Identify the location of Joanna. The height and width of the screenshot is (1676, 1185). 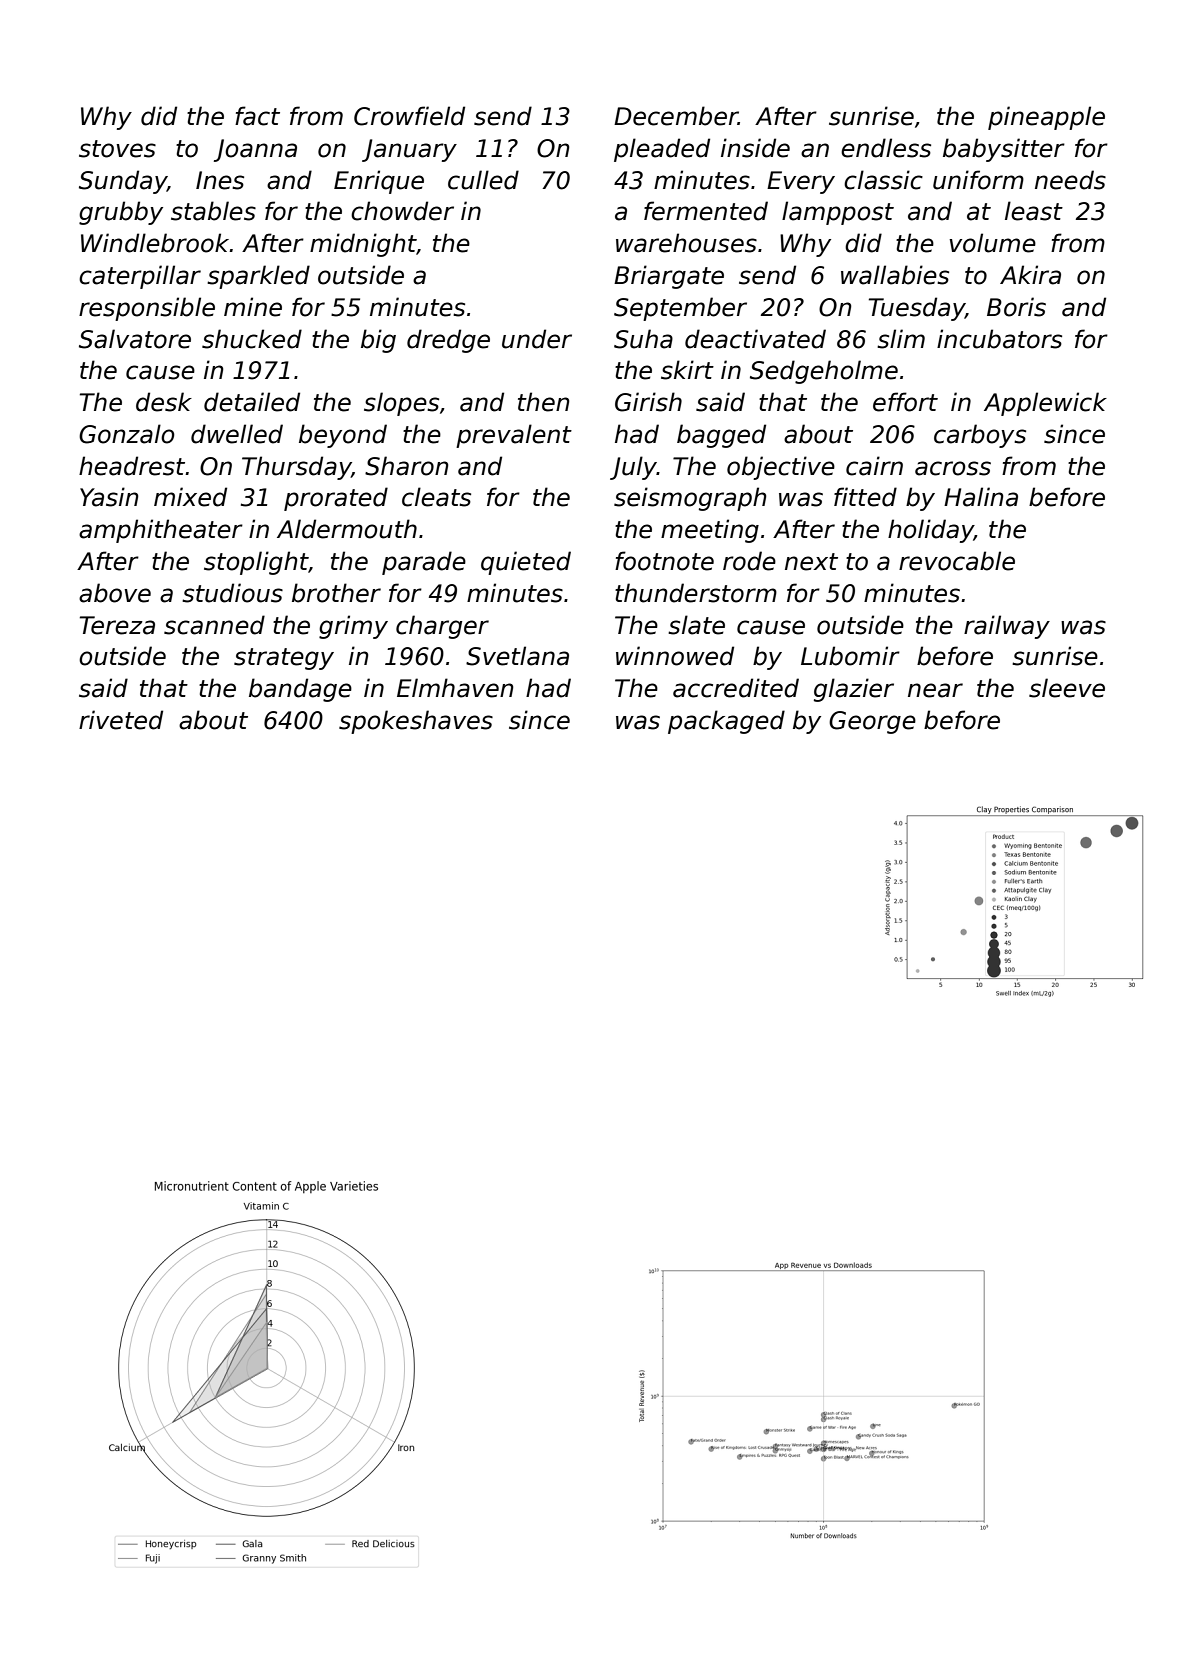
(255, 150).
